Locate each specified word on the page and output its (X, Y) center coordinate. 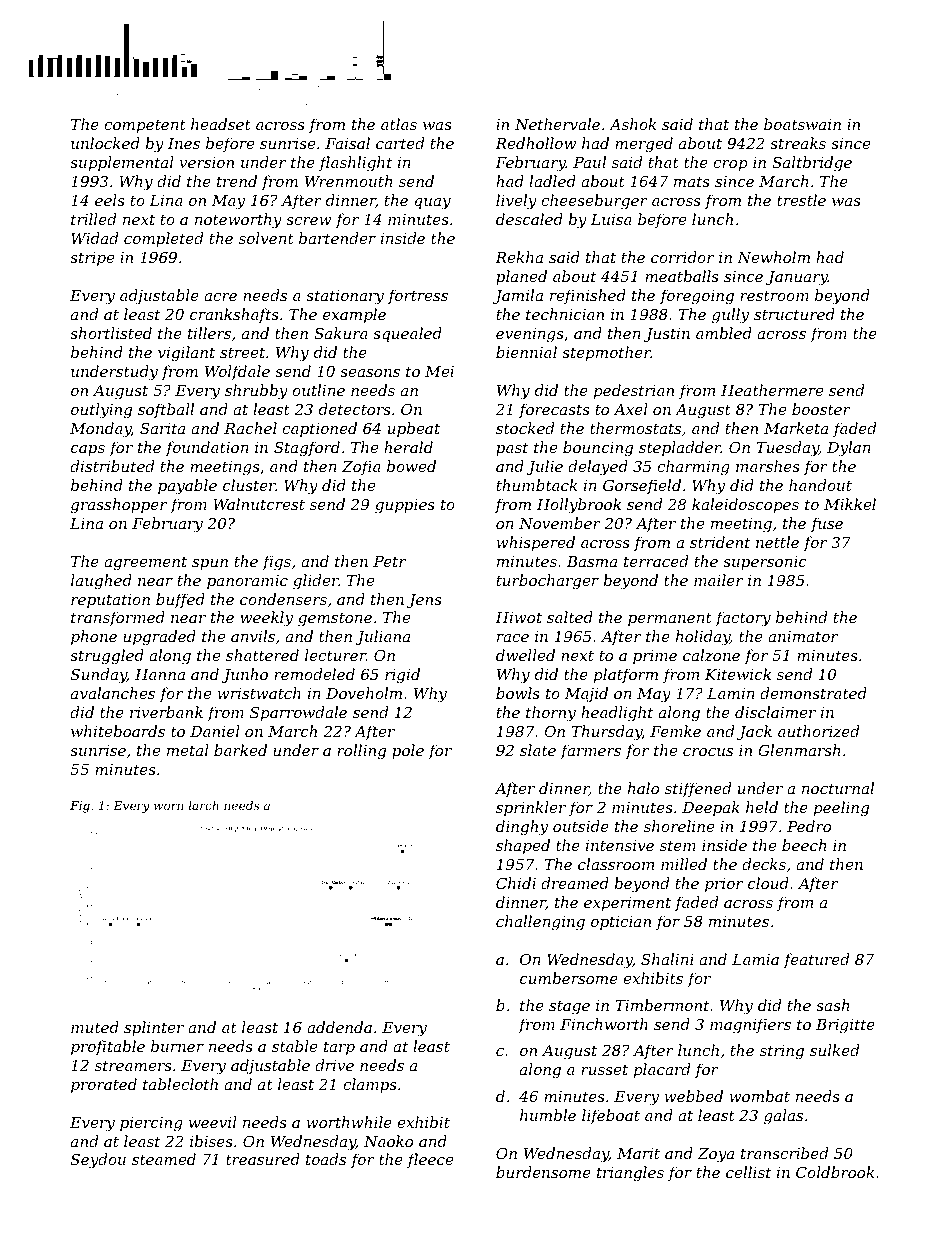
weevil (213, 1122)
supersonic (765, 563)
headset (221, 124)
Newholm (773, 257)
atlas (399, 124)
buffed (180, 600)
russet (604, 1069)
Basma (592, 561)
